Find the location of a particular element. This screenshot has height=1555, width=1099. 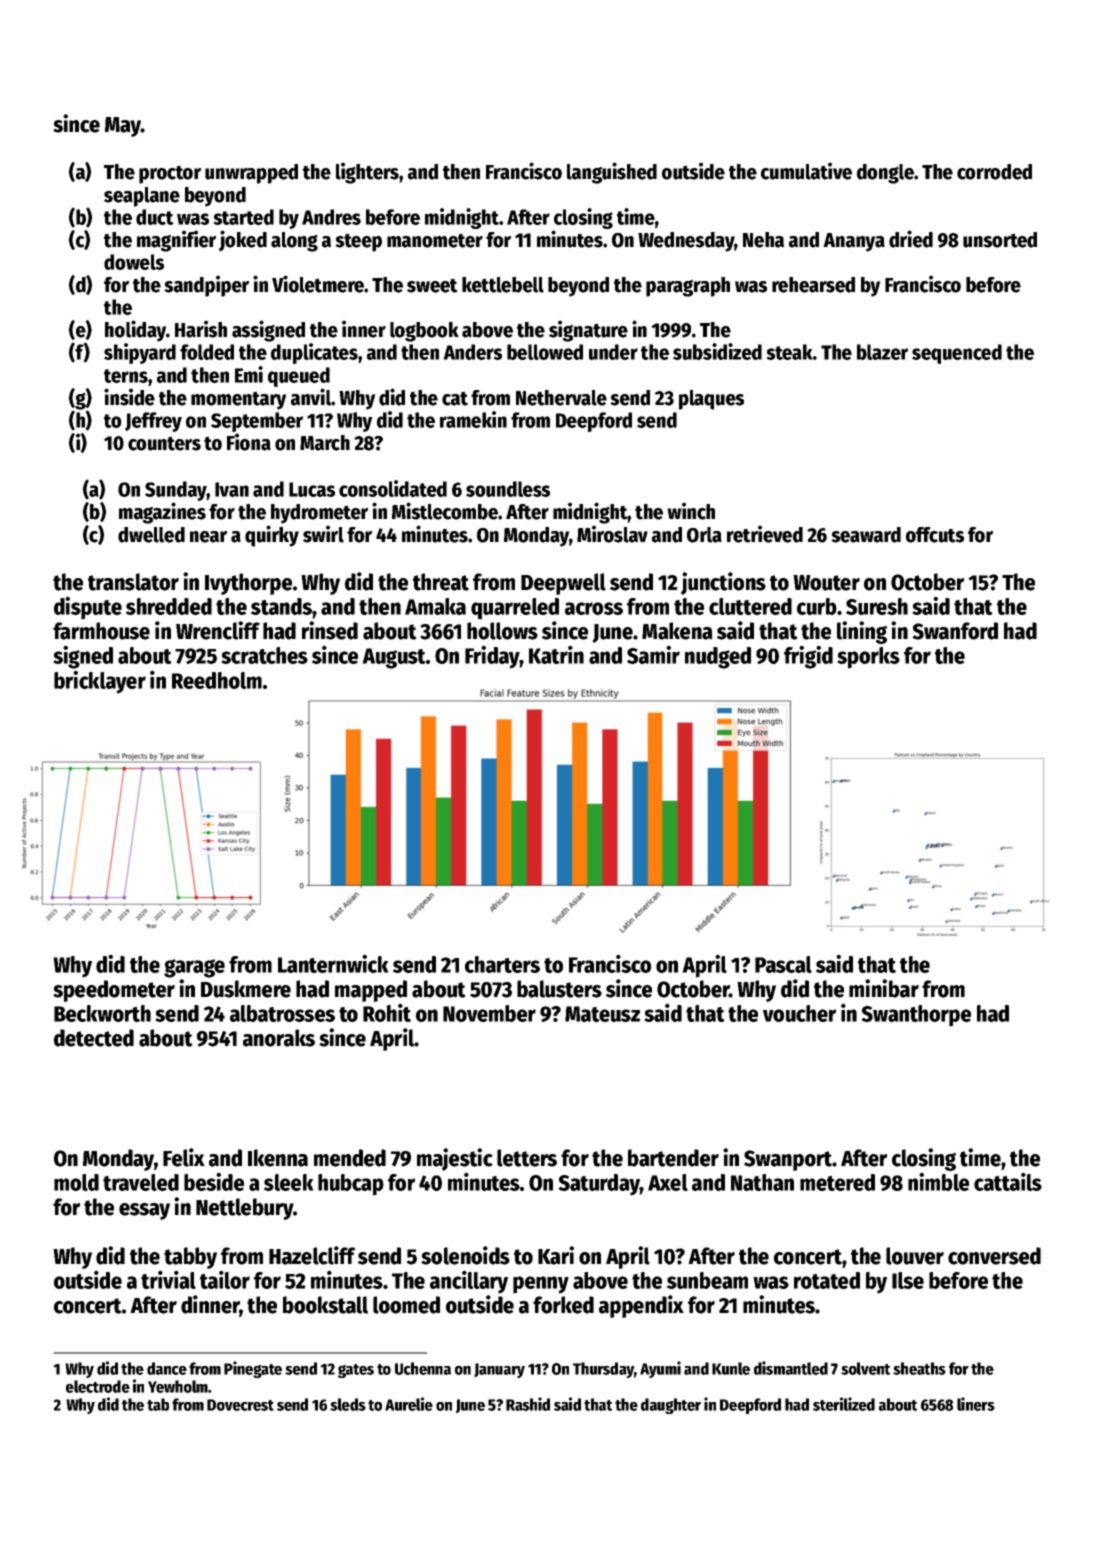

seaplane is located at coordinates (142, 197).
